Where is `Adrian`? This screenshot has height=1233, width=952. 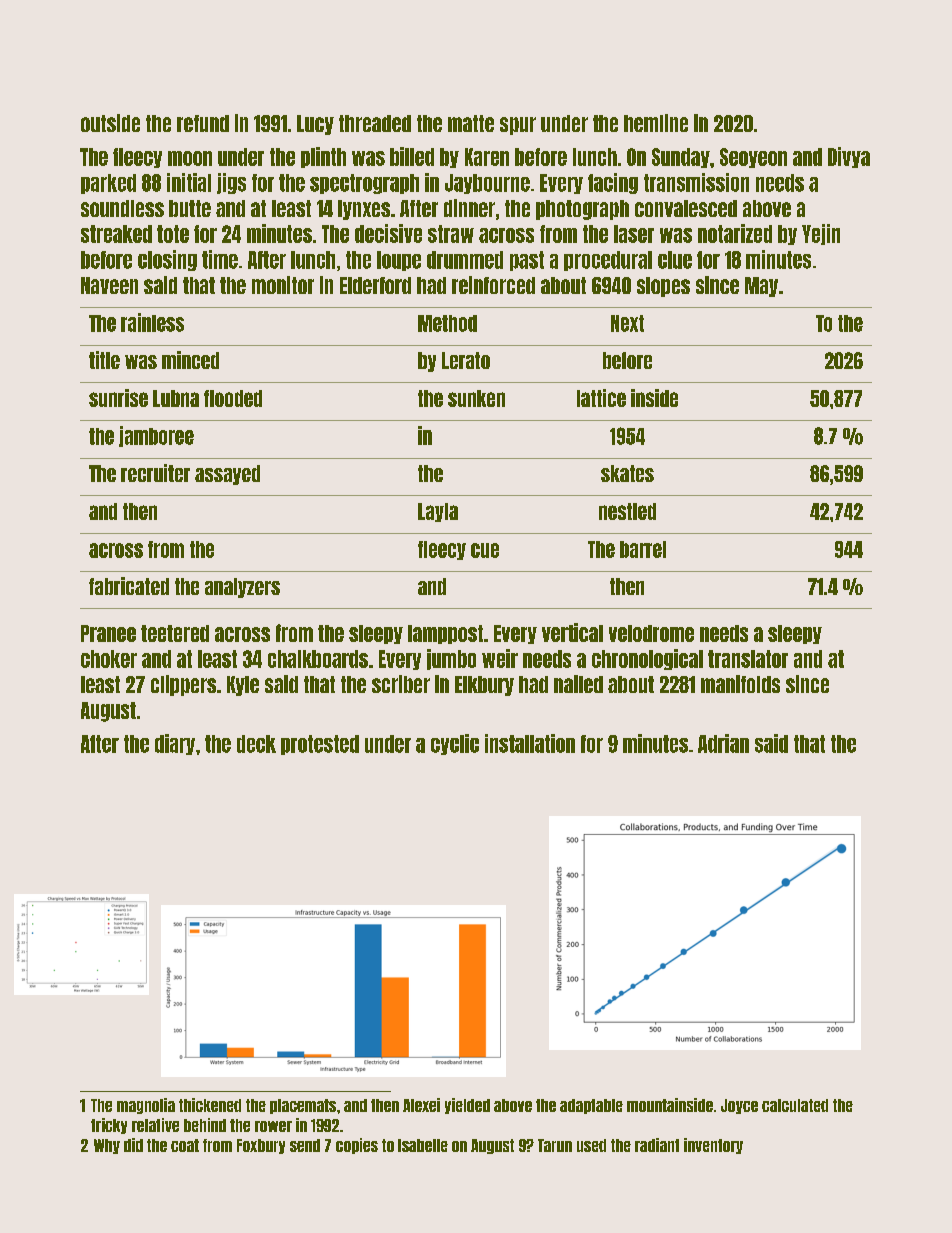 Adrian is located at coordinates (723, 743).
